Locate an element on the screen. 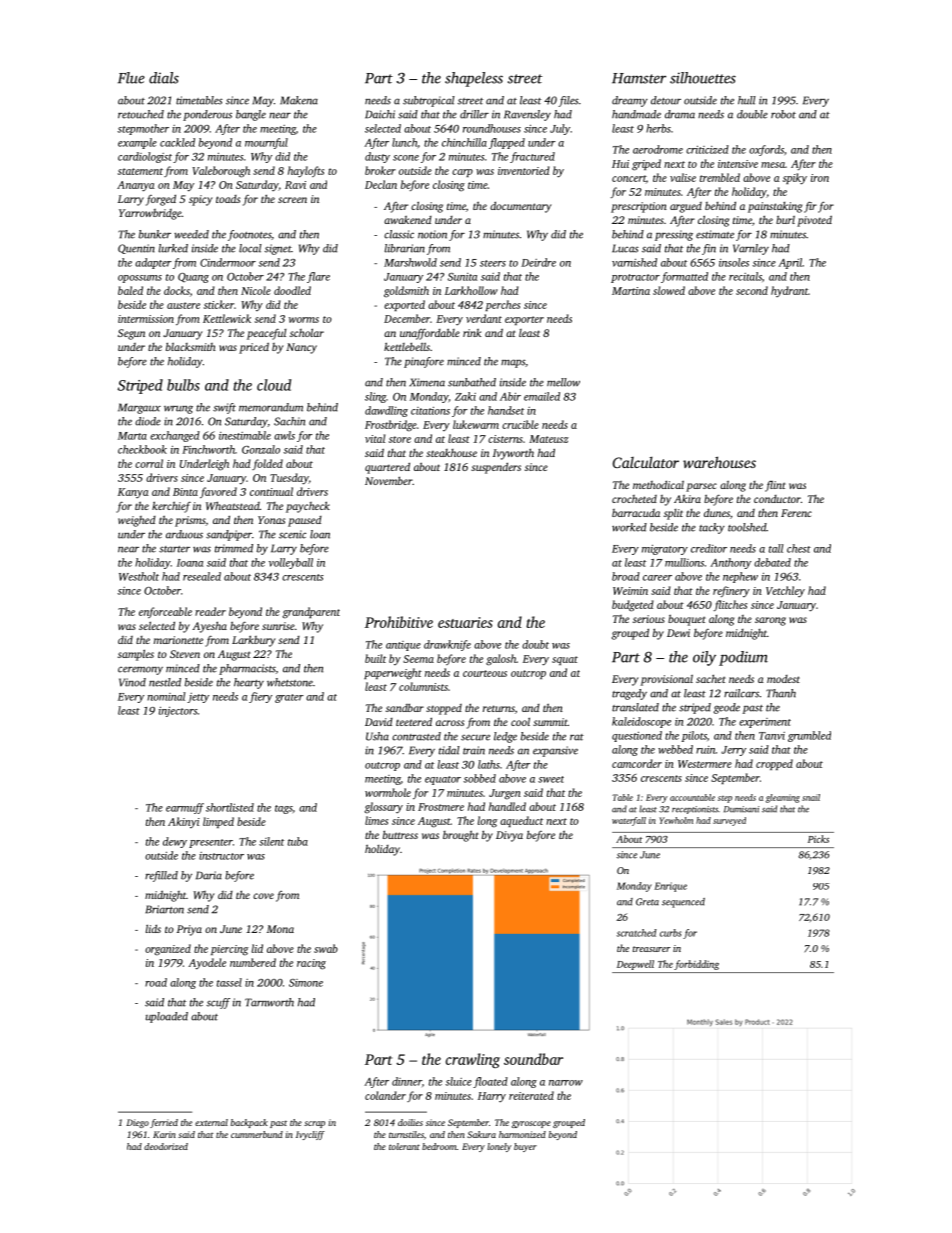 This screenshot has height=1233, width=952. silhouettes is located at coordinates (703, 78).
